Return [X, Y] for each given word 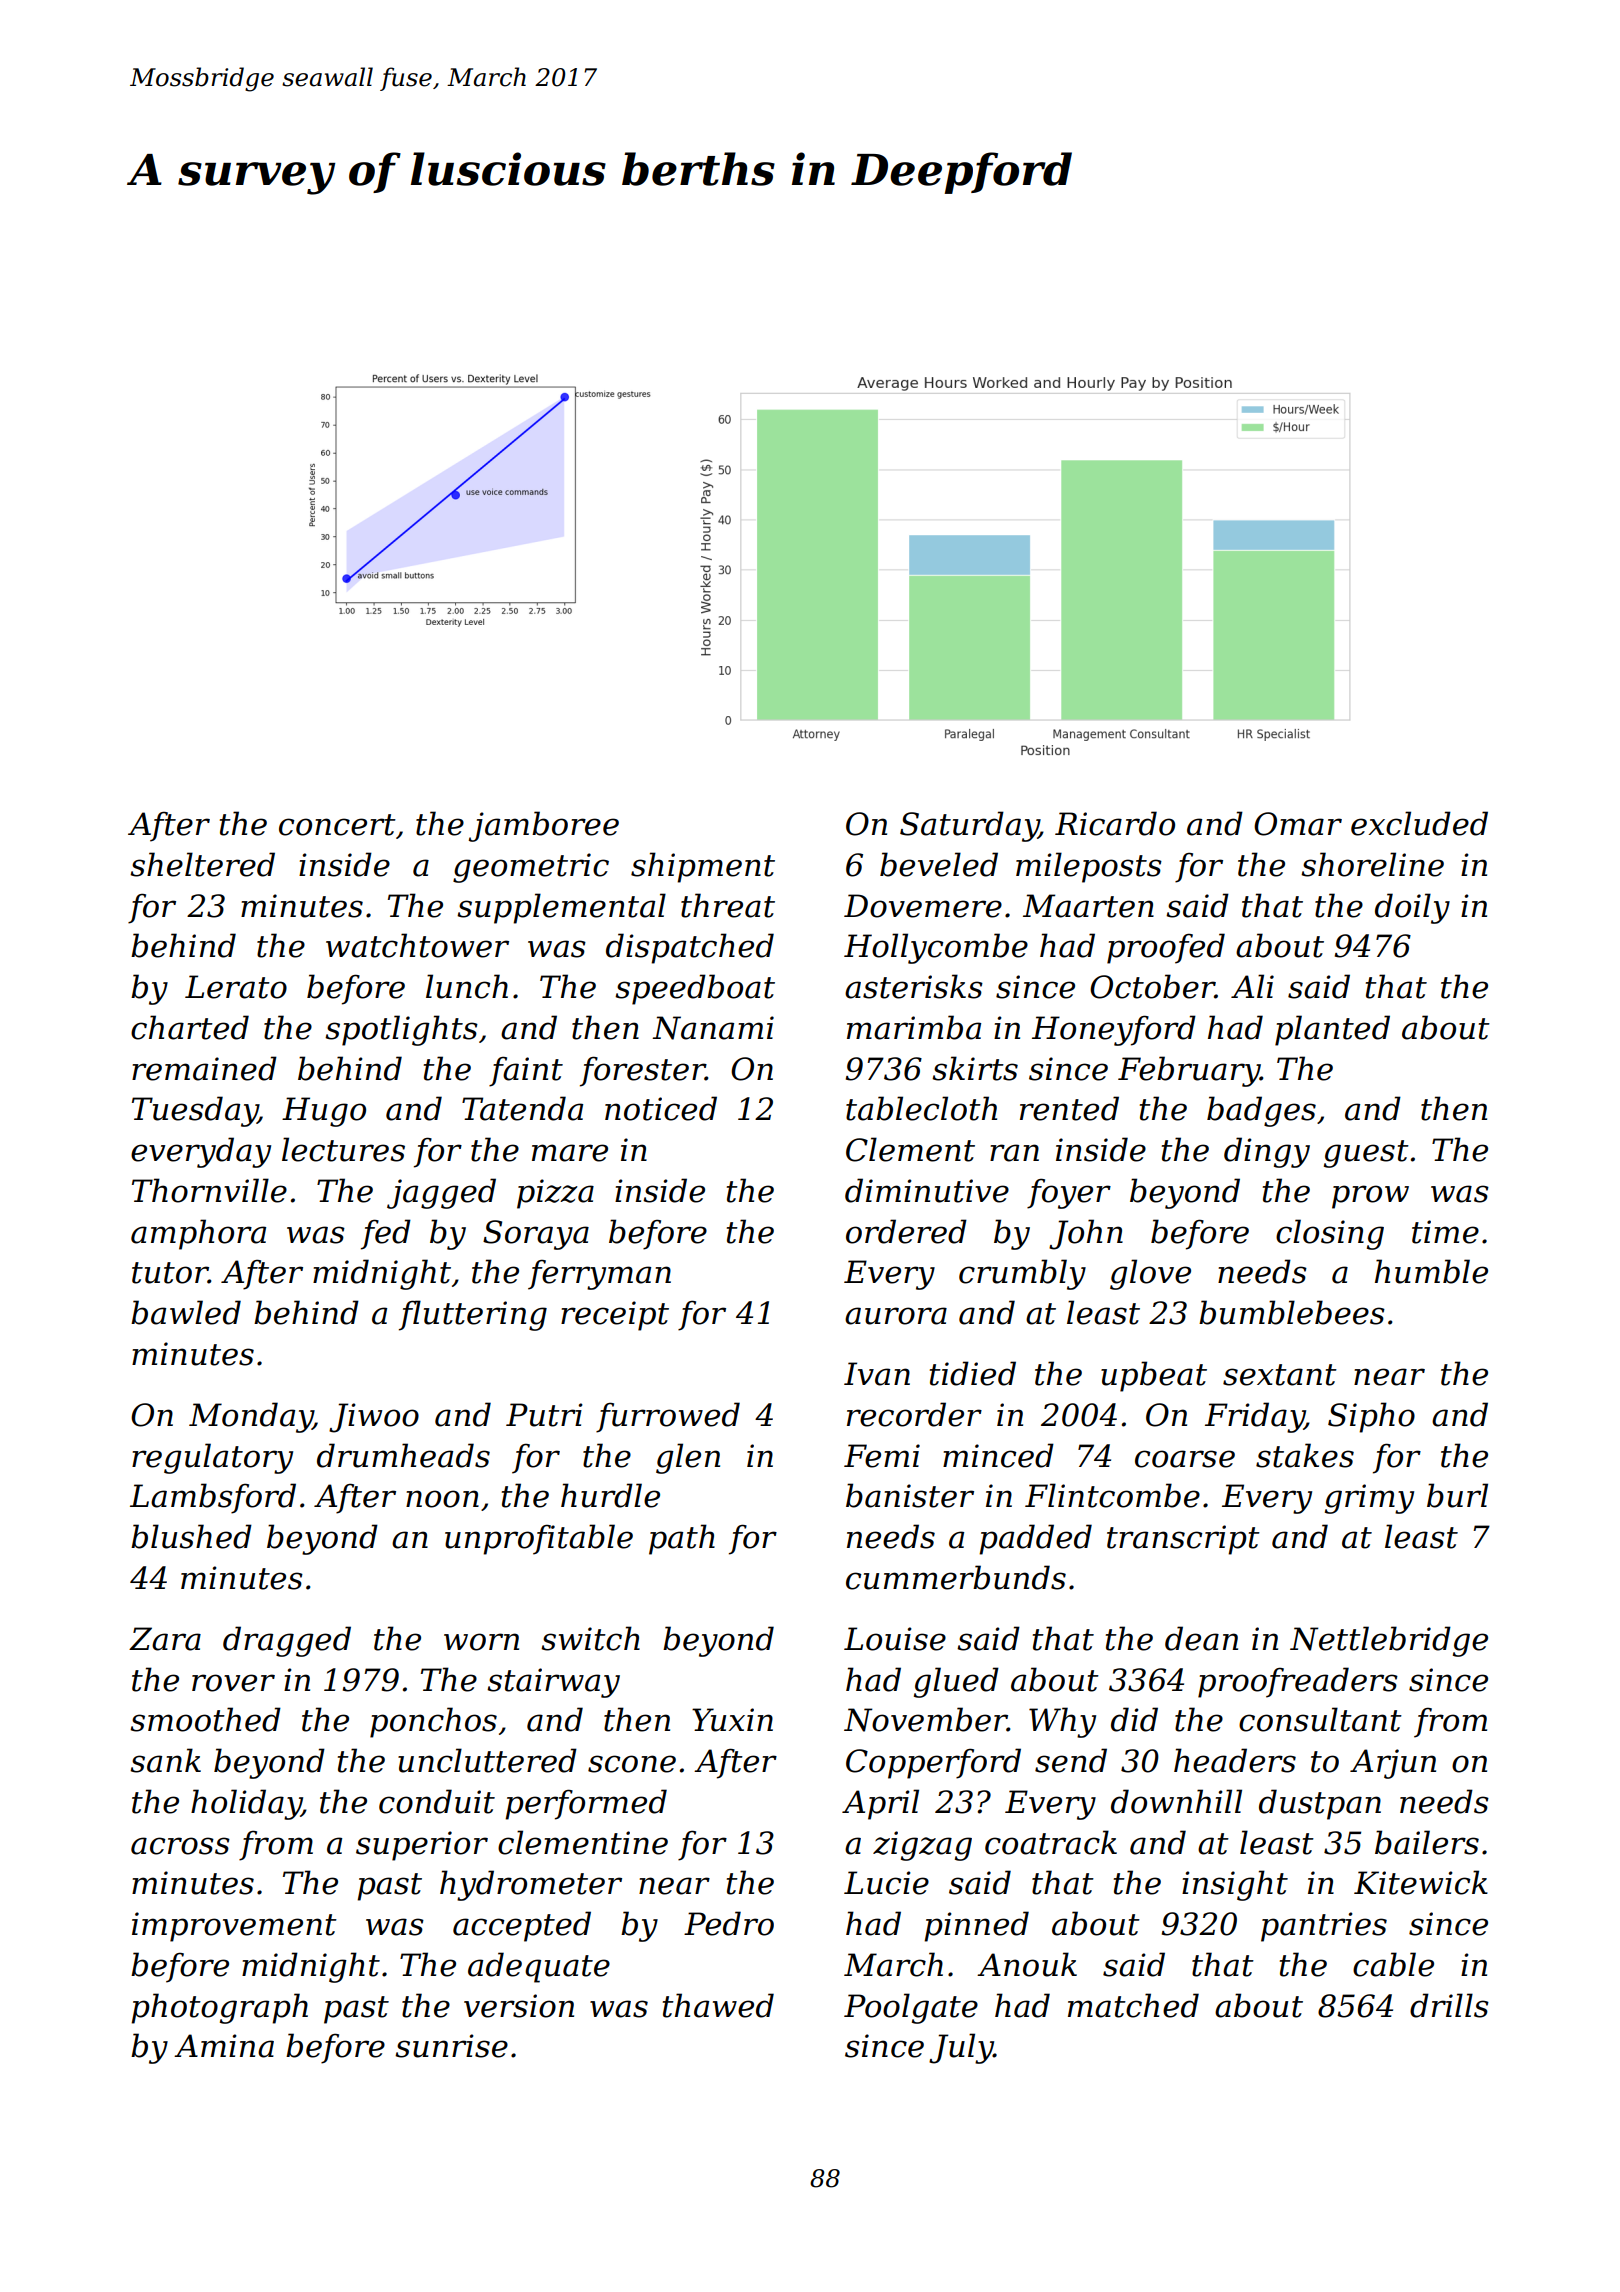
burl [1457, 1495]
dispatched [690, 948]
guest [1366, 1154]
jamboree [544, 826]
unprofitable [539, 1539]
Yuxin [732, 1720]
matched [1133, 2005]
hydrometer [531, 1885]
